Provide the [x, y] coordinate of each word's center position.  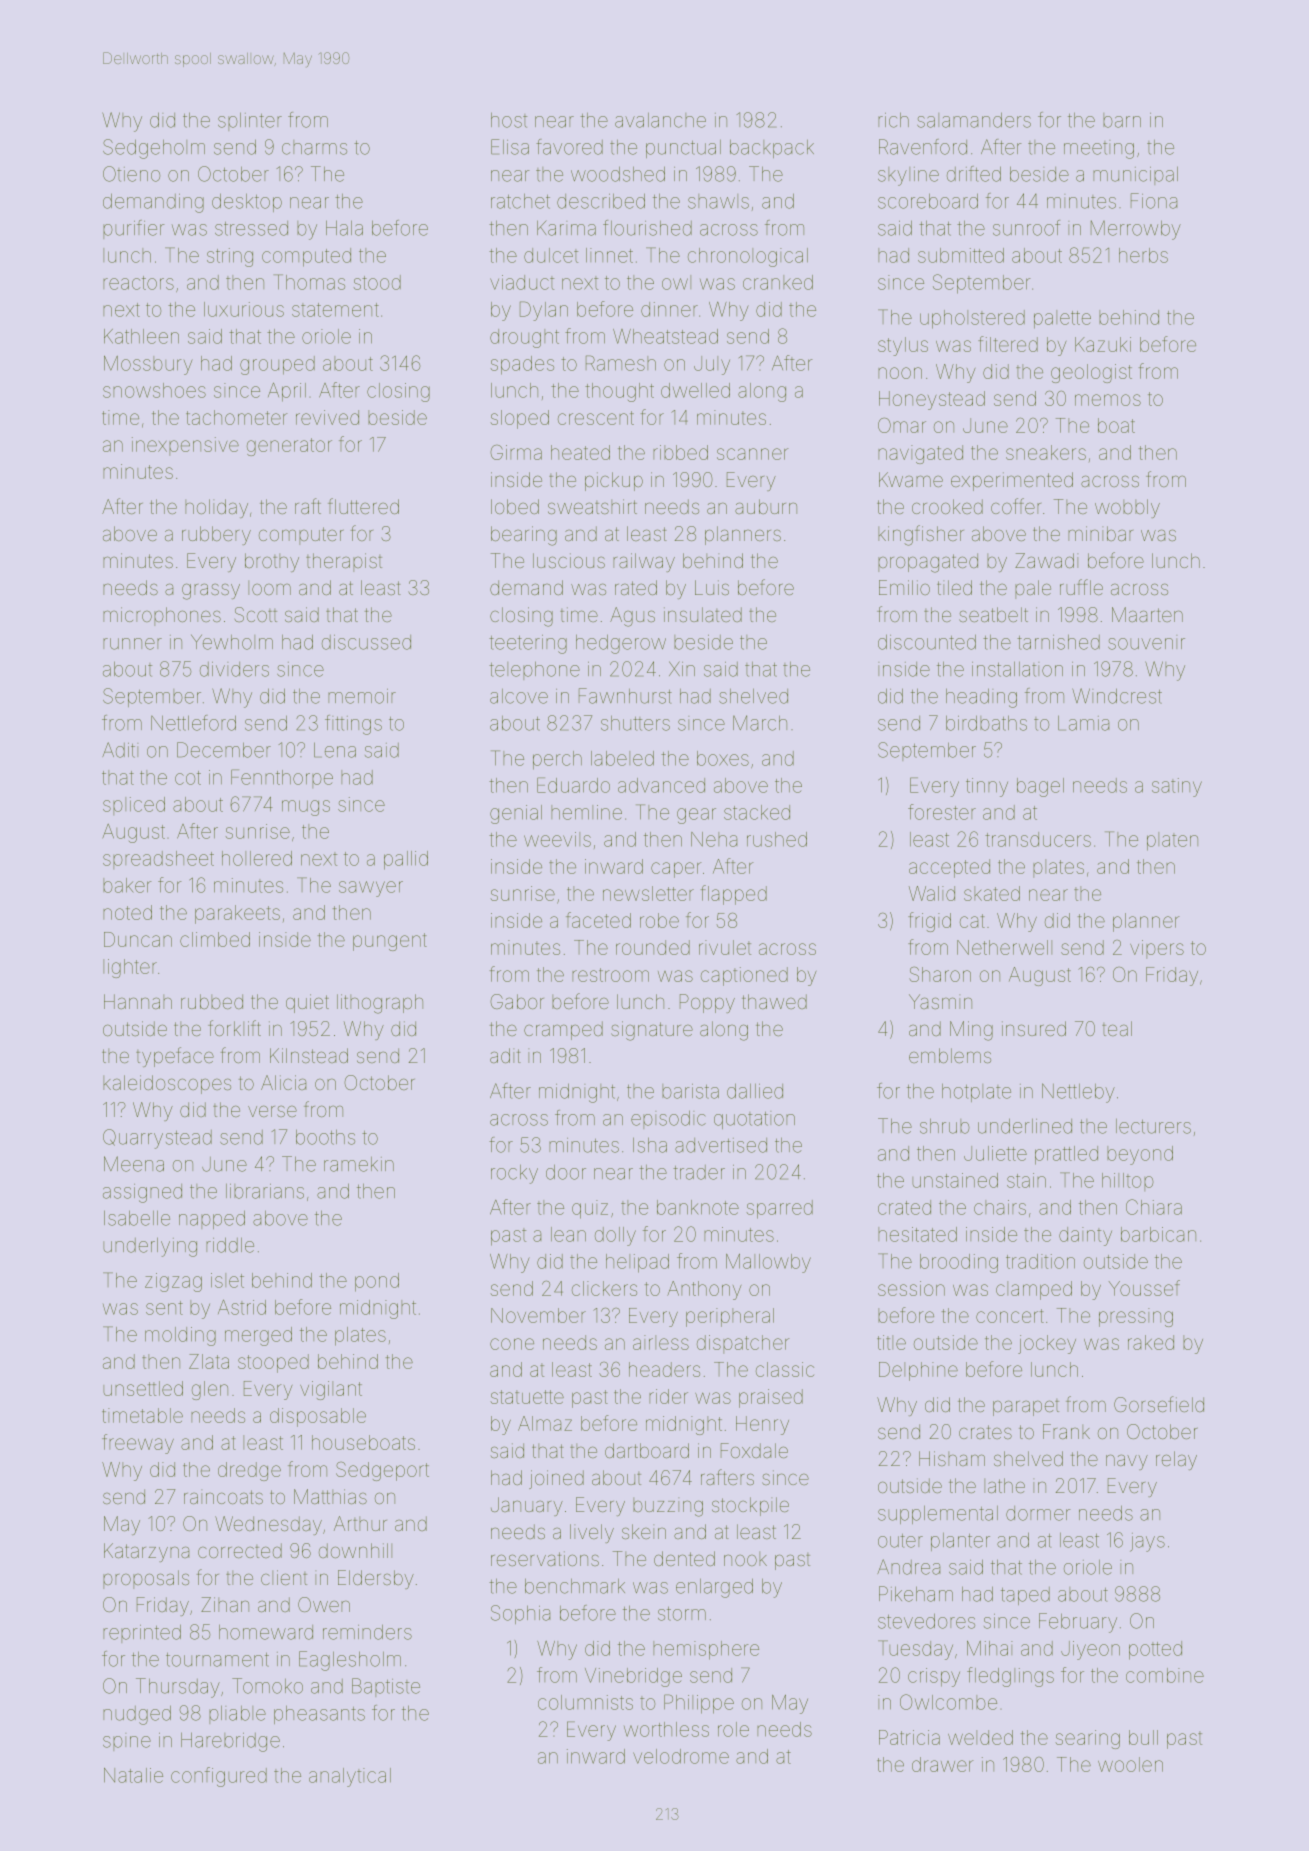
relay [1176, 1460]
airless [661, 1342]
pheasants [319, 1715]
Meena [134, 1164]
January [527, 1506]
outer [900, 1541]
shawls [718, 201]
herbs [1143, 255]
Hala [344, 228]
